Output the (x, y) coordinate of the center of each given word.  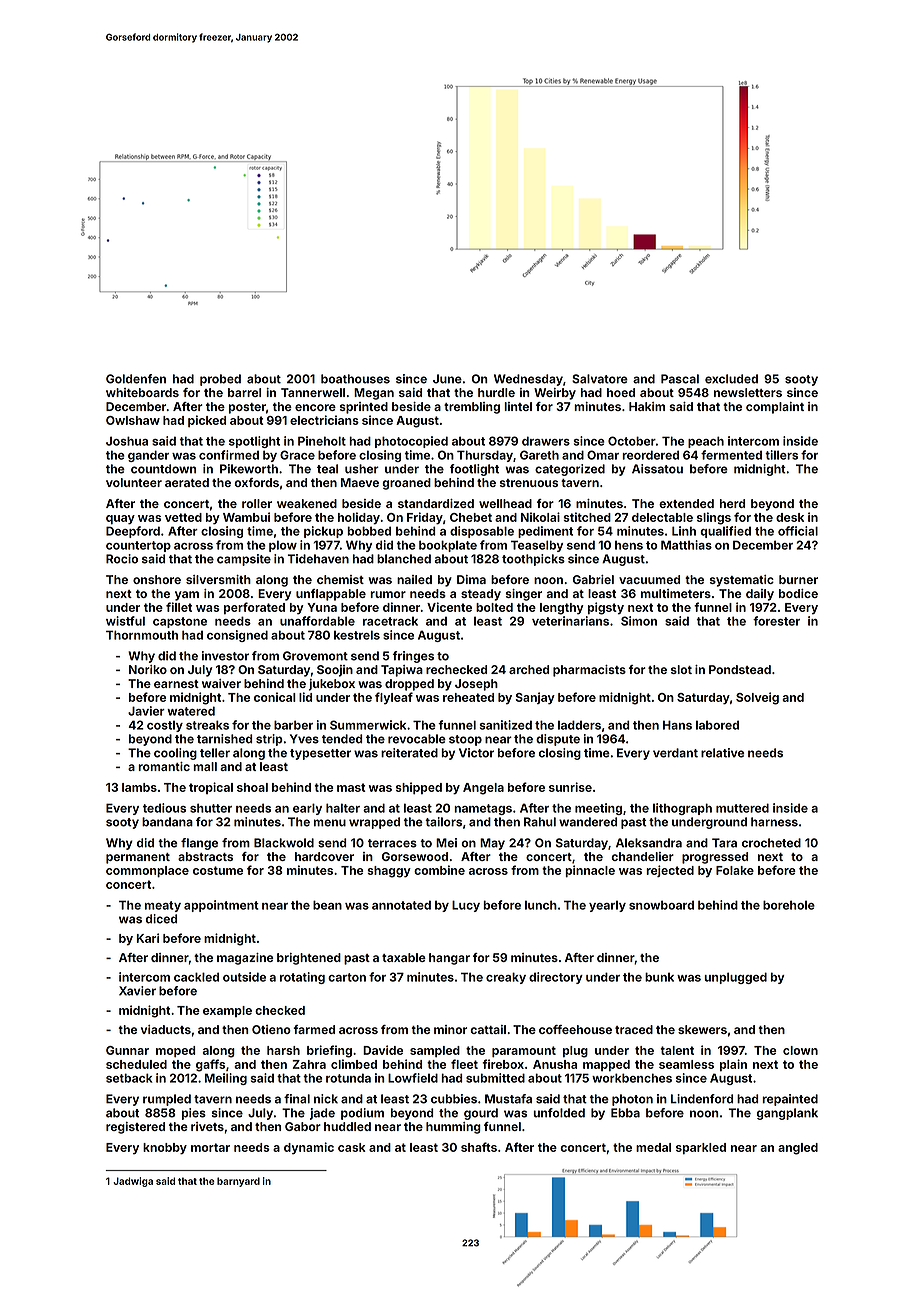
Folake (735, 870)
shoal (252, 787)
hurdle (496, 392)
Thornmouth (142, 635)
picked (207, 421)
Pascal (680, 379)
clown (800, 1050)
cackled (196, 977)
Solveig (757, 698)
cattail (488, 1029)
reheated (468, 697)
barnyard (238, 1182)
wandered (588, 822)
